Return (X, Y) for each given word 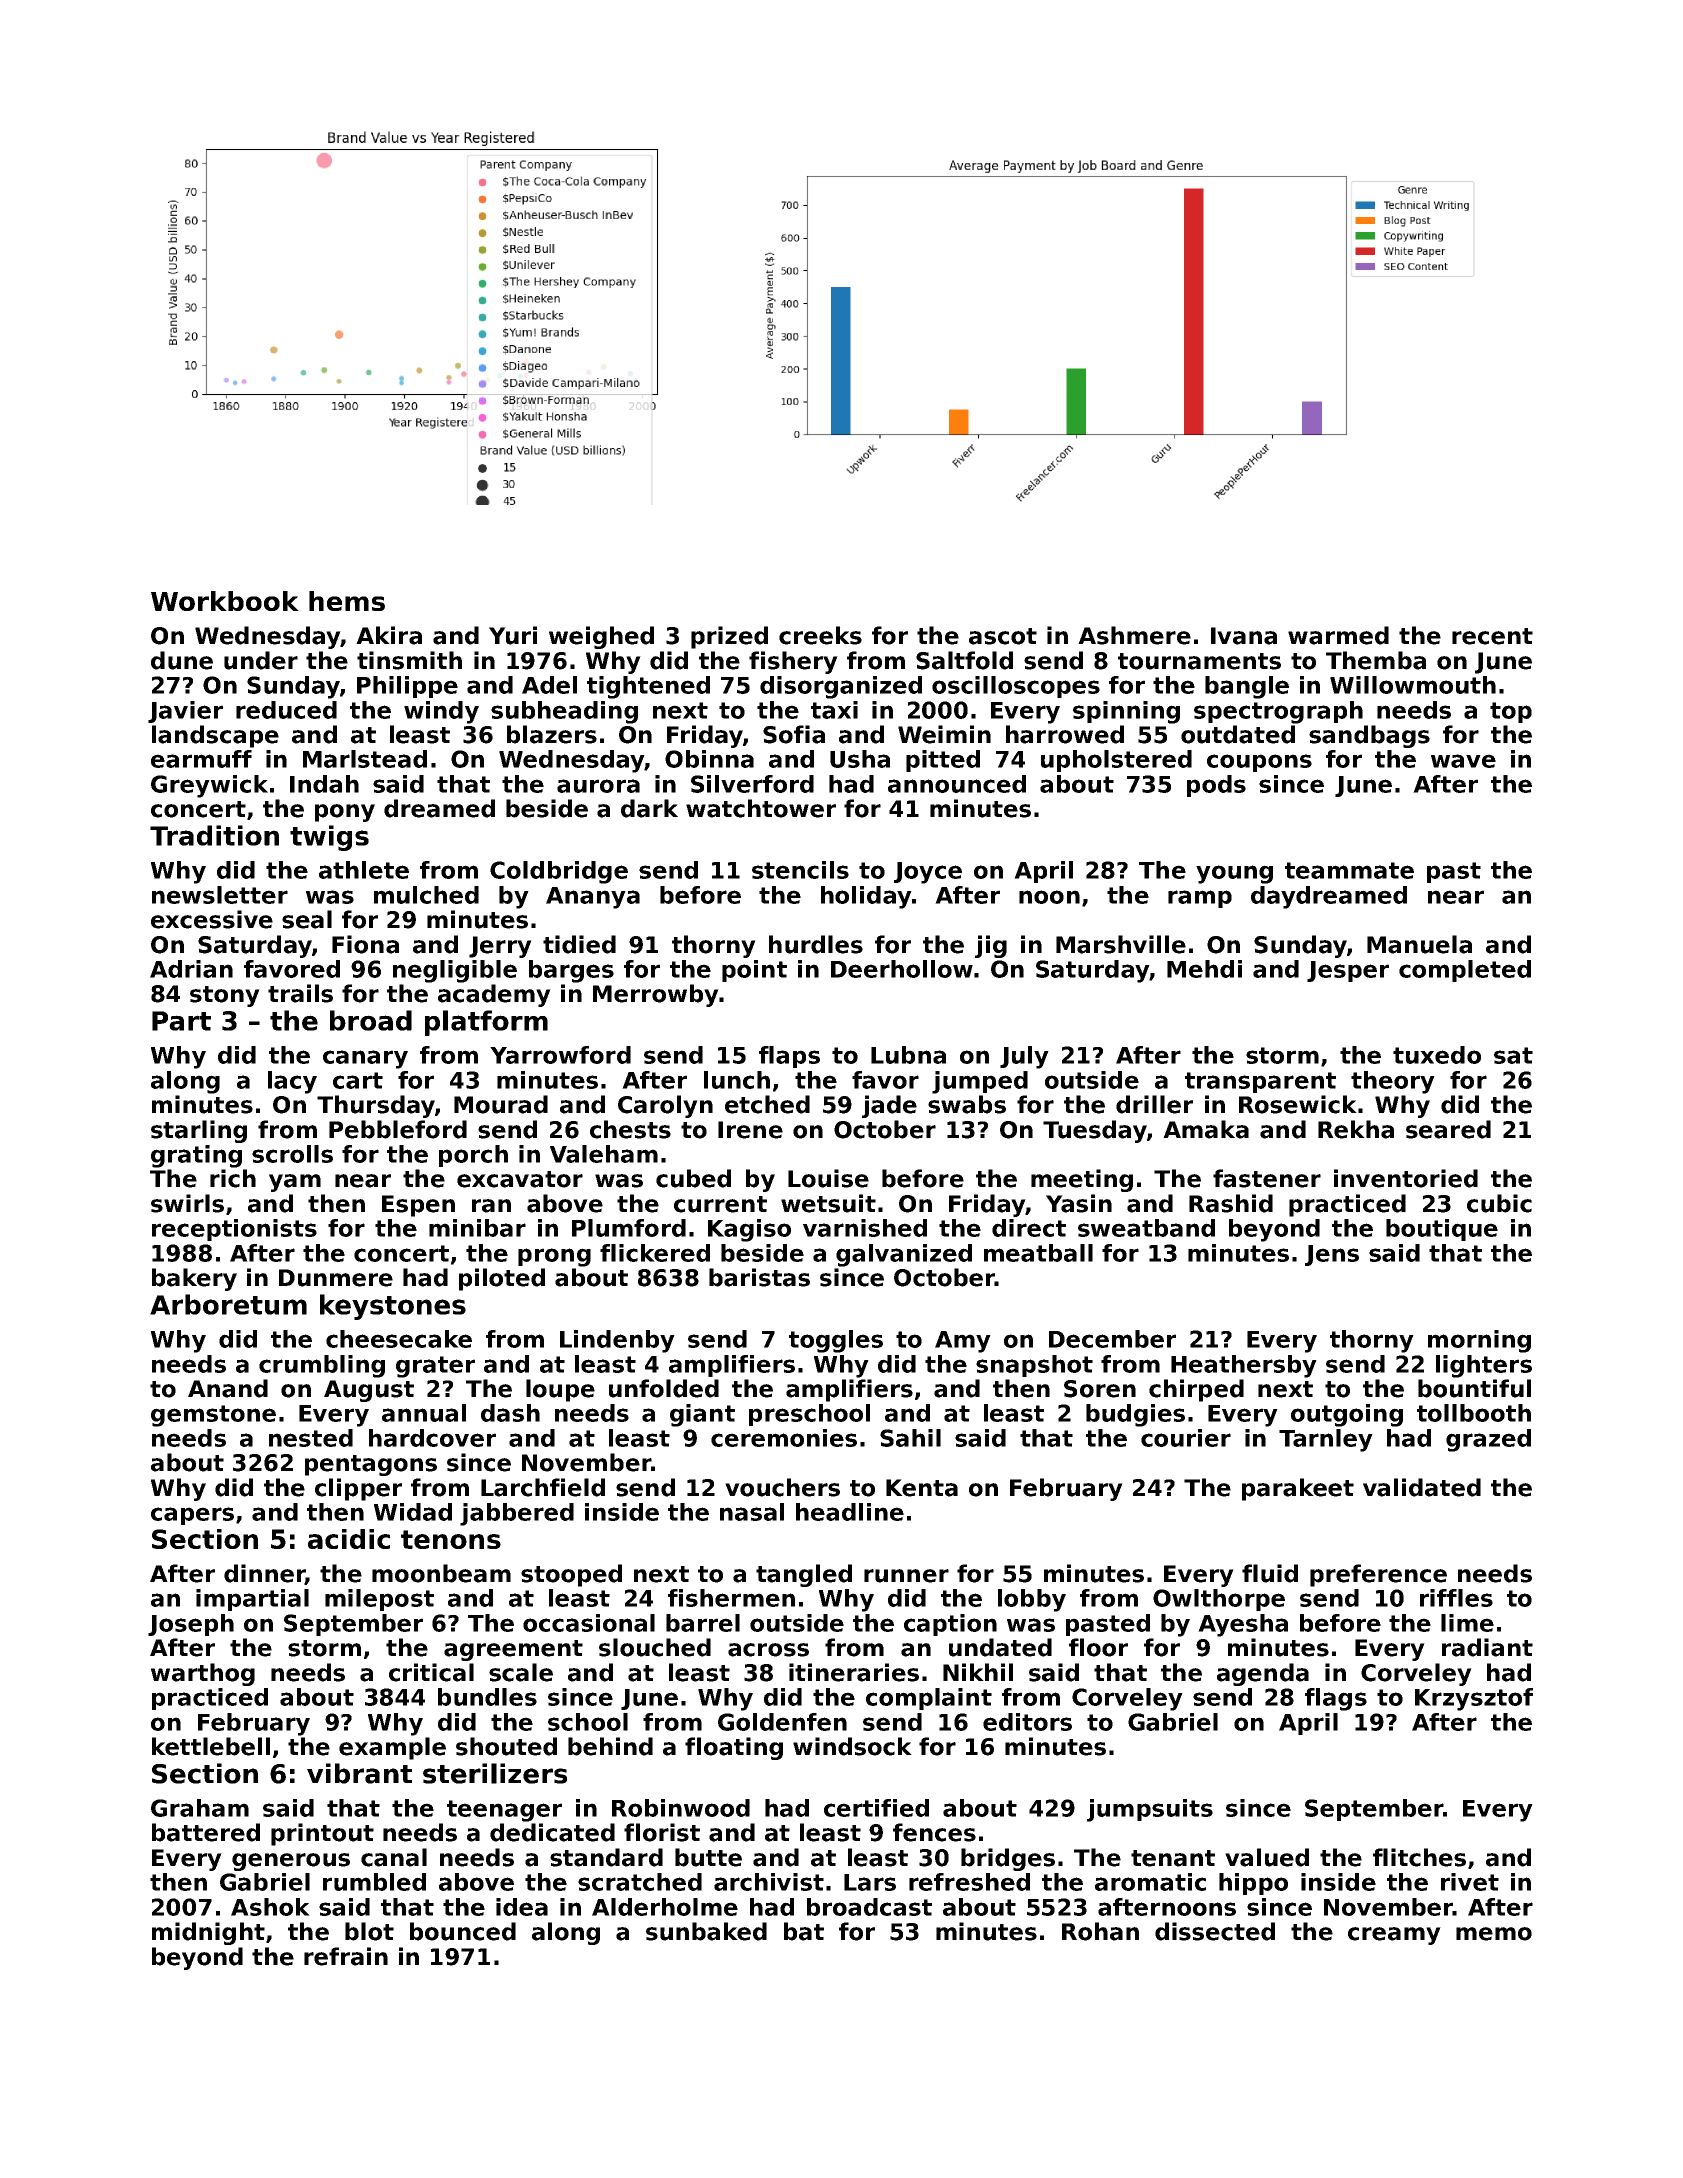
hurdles (816, 944)
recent (1492, 636)
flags (1336, 1699)
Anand (228, 1388)
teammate (1349, 870)
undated (1000, 1647)
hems (347, 601)
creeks (820, 635)
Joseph (191, 1625)
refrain (346, 1956)
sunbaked (706, 1931)
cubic (1499, 1203)
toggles (836, 1341)
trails (300, 993)
